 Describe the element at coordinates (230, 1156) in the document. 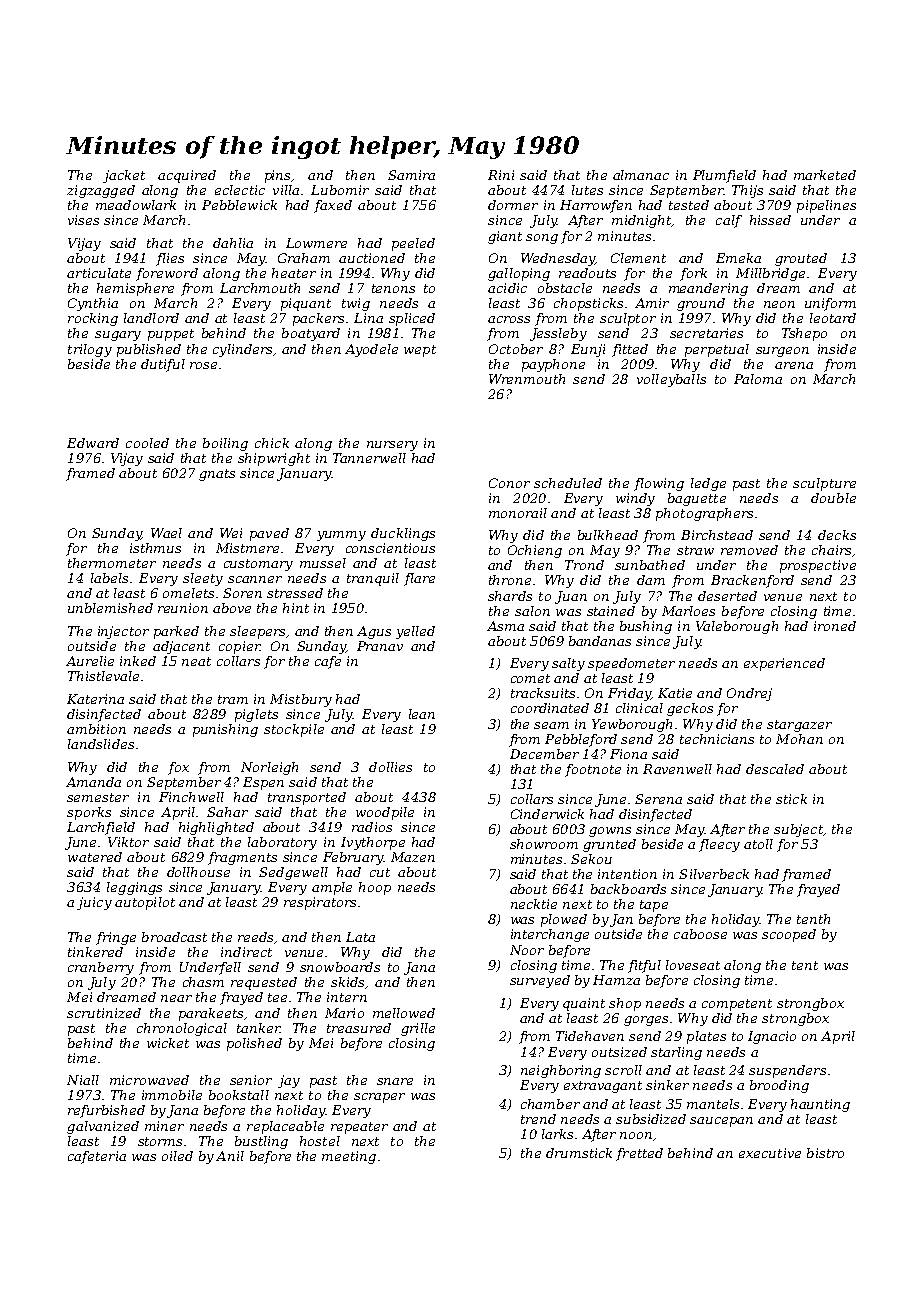

I see `Anil` at that location.
